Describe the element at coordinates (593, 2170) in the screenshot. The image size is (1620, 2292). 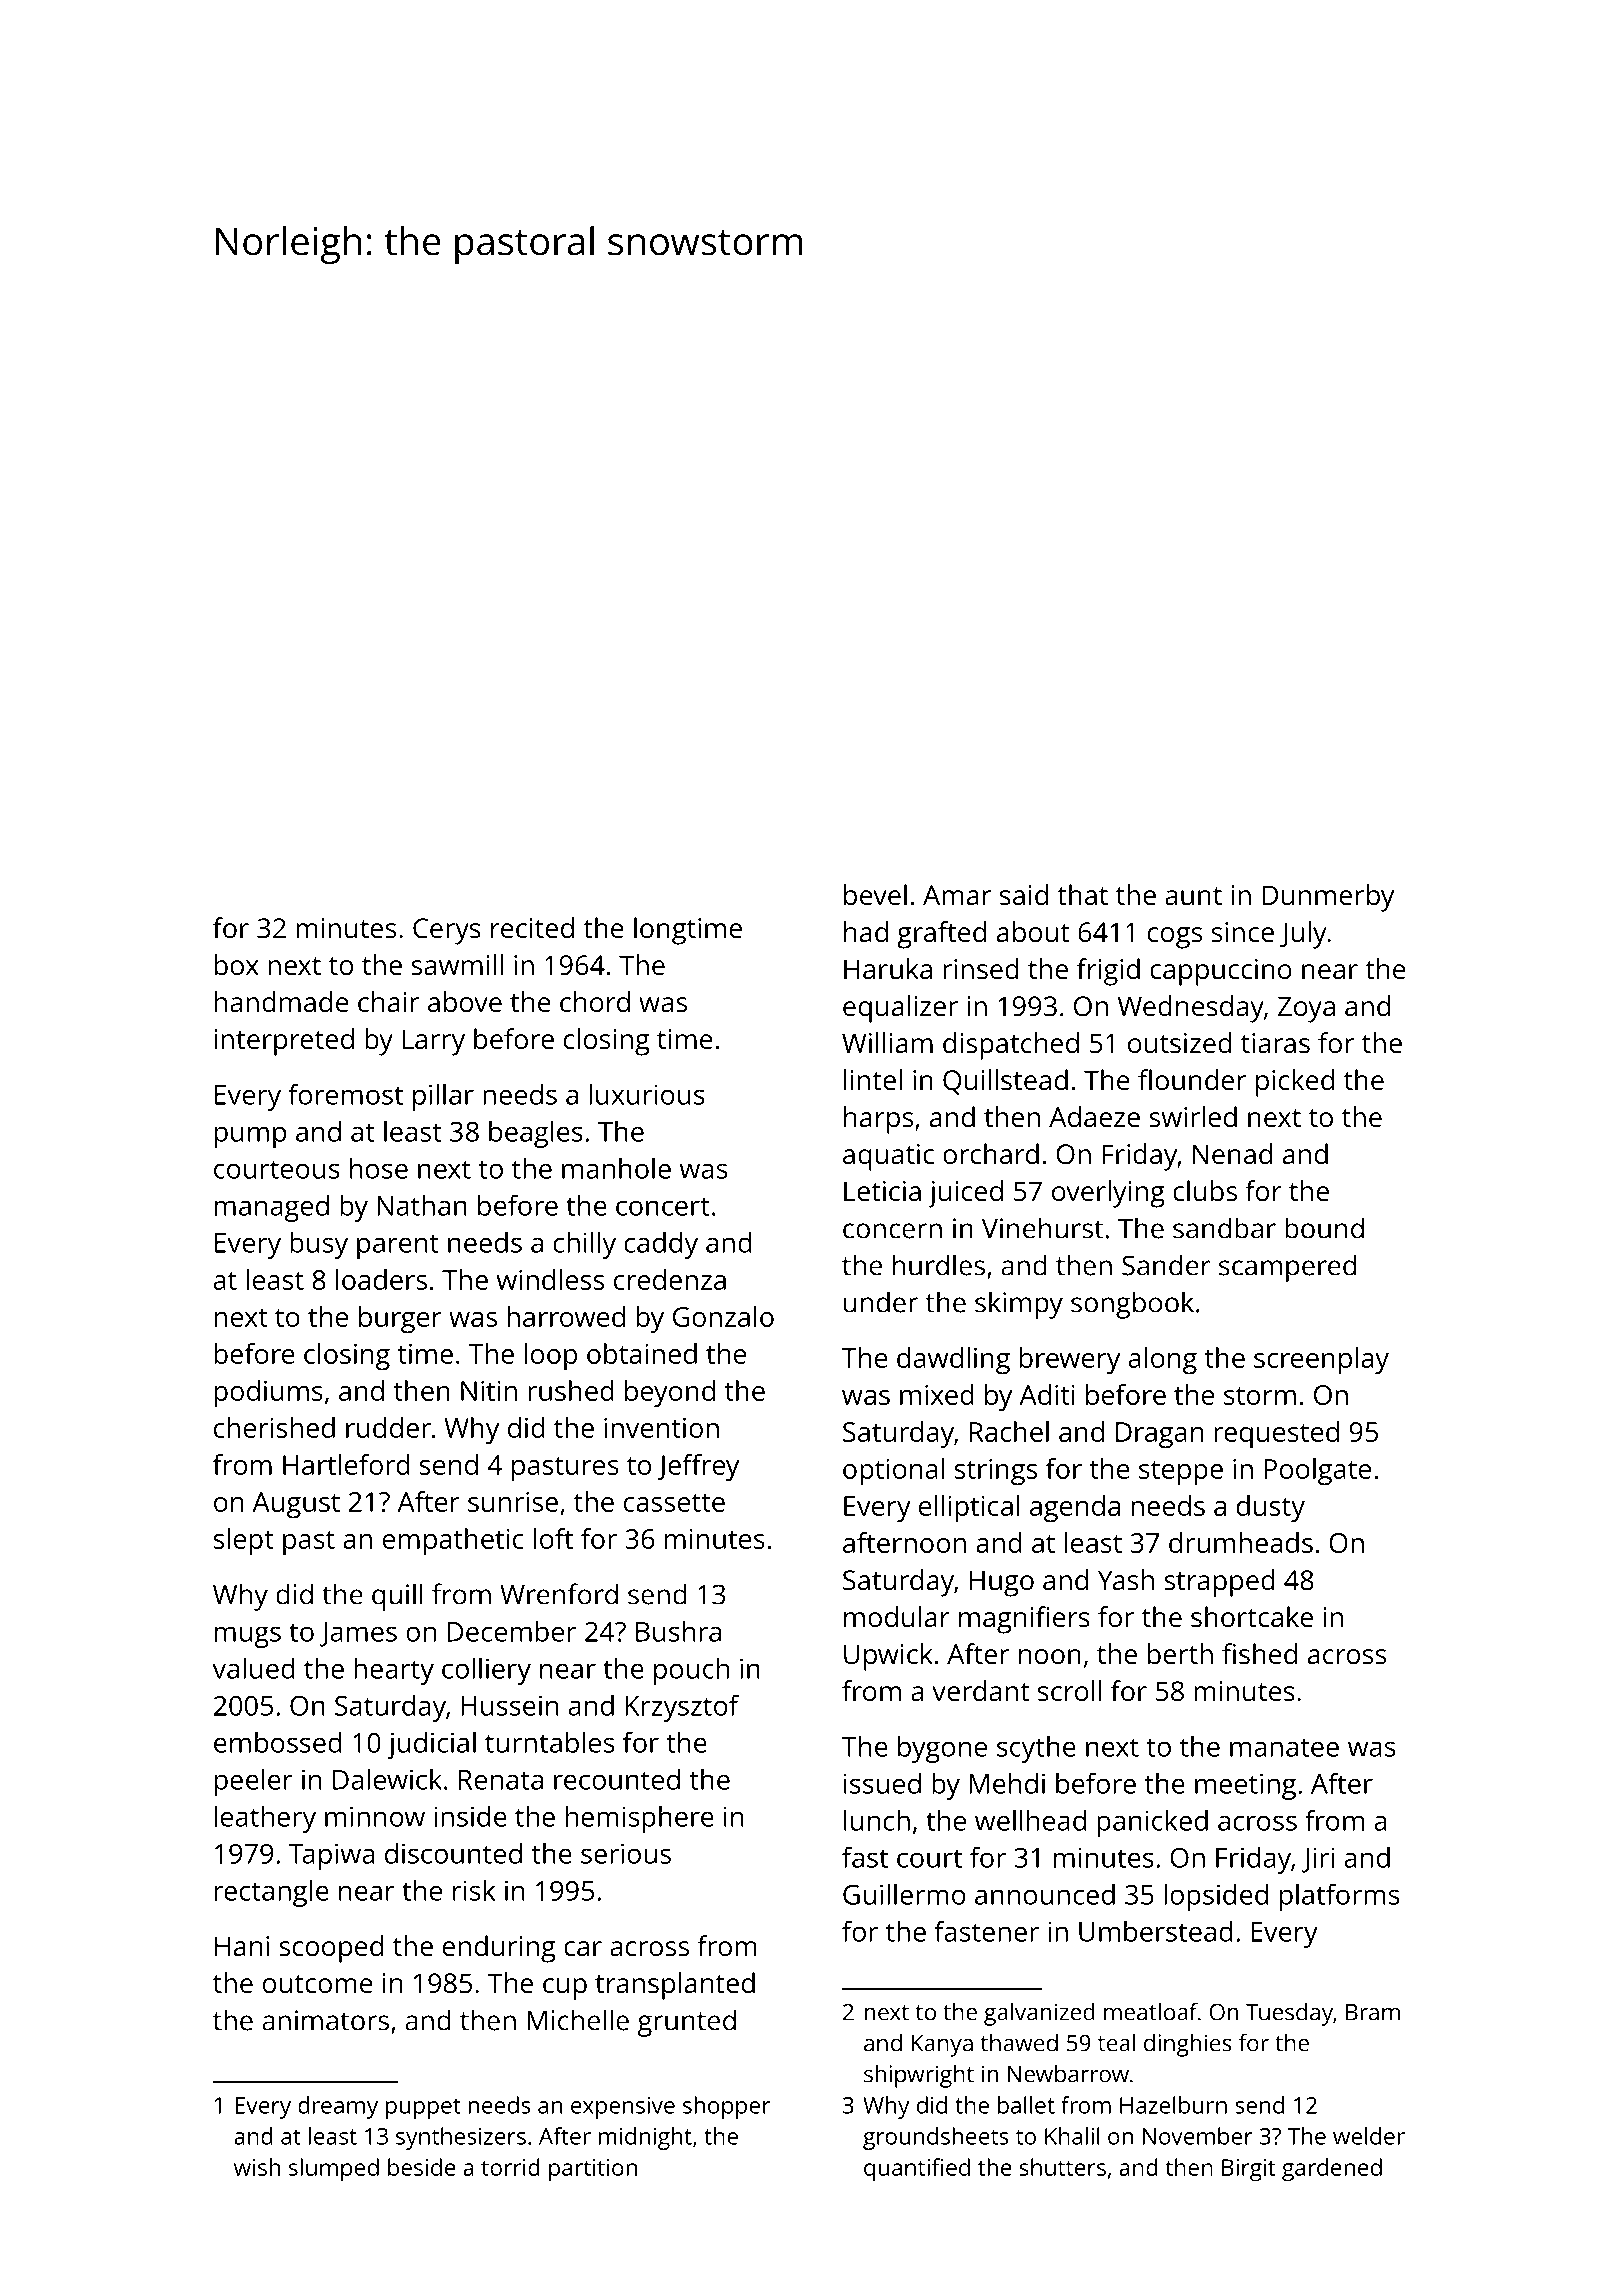
I see `partition` at that location.
